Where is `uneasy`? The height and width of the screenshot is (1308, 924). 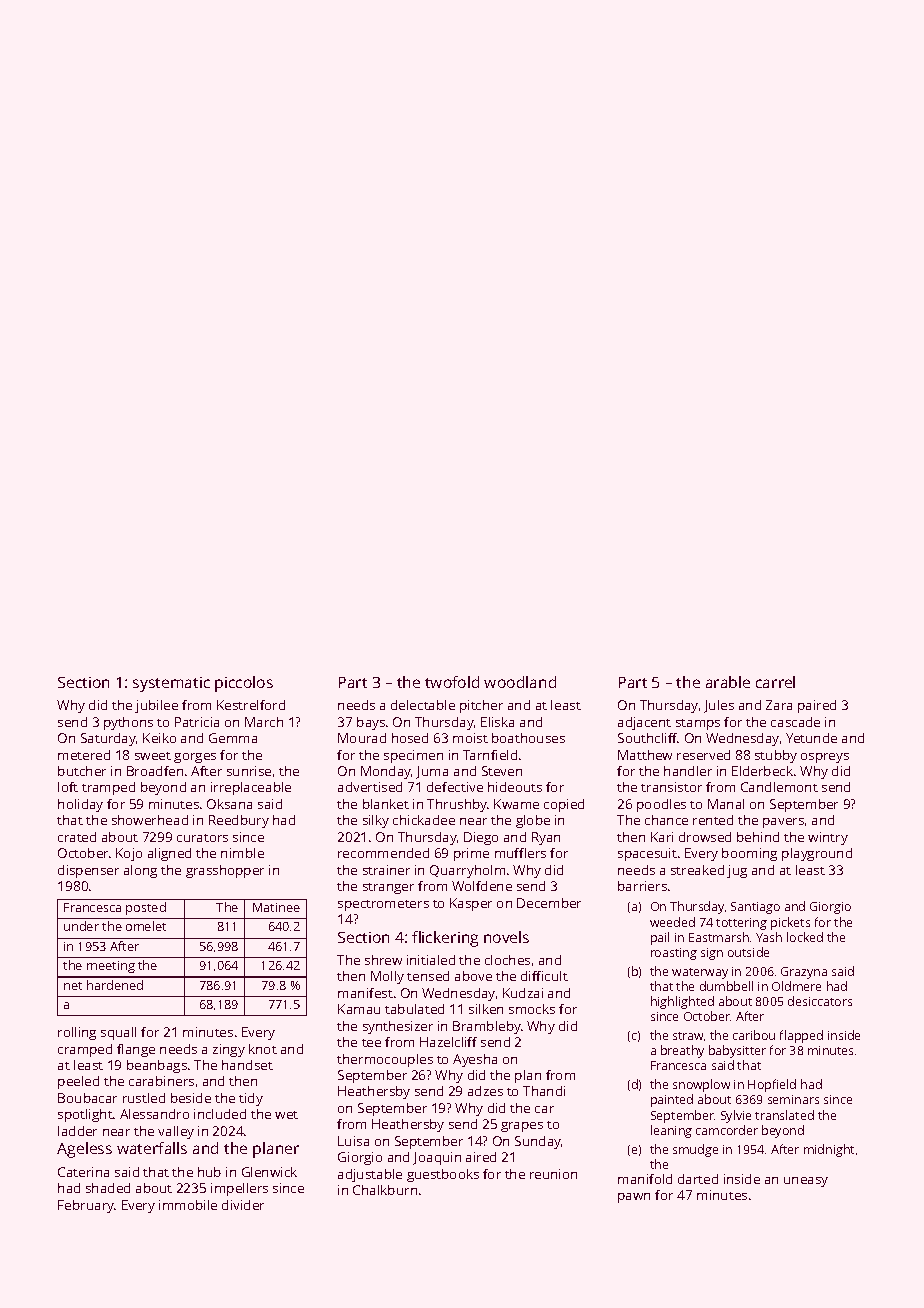
uneasy is located at coordinates (806, 1182).
